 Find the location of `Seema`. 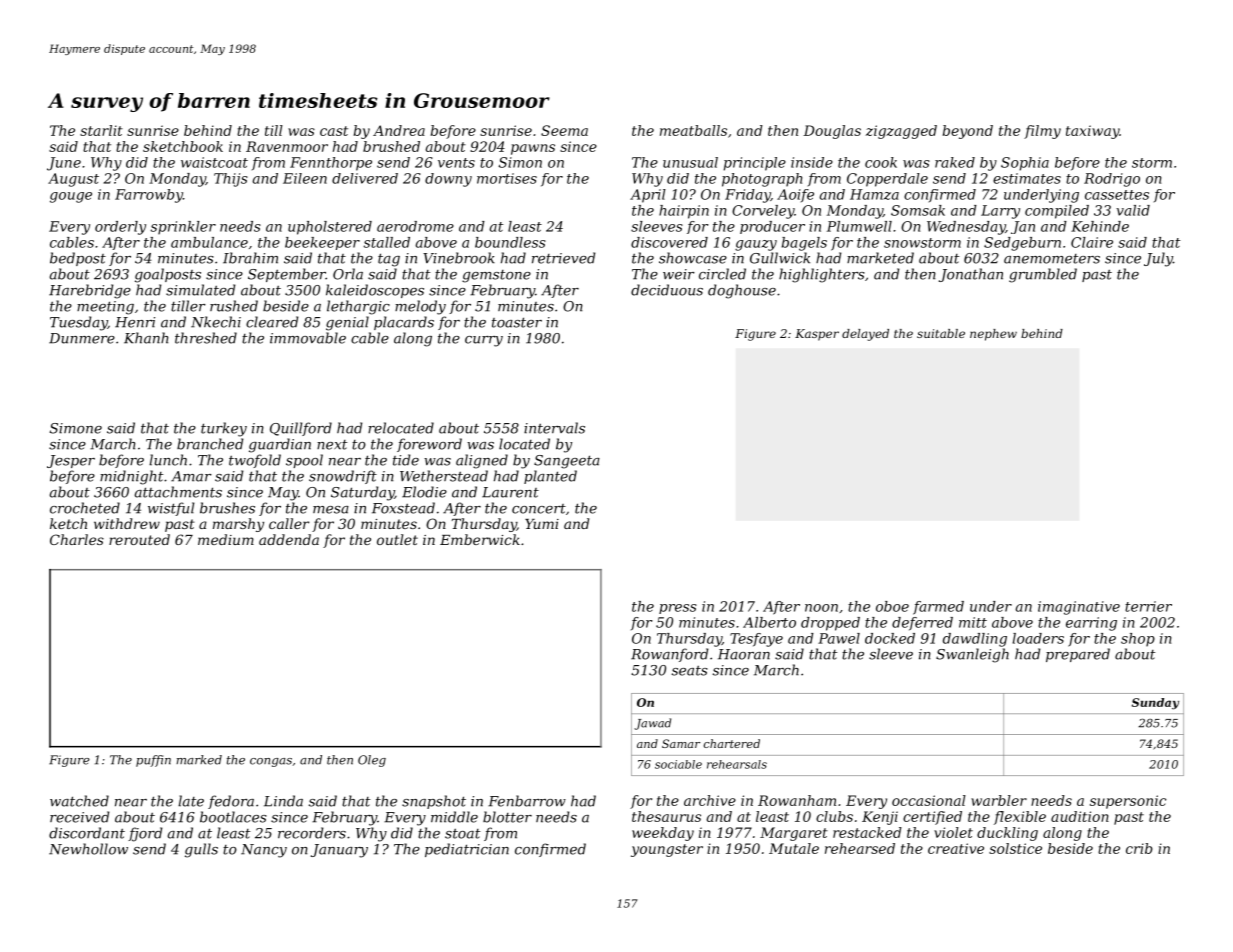

Seema is located at coordinates (564, 130).
